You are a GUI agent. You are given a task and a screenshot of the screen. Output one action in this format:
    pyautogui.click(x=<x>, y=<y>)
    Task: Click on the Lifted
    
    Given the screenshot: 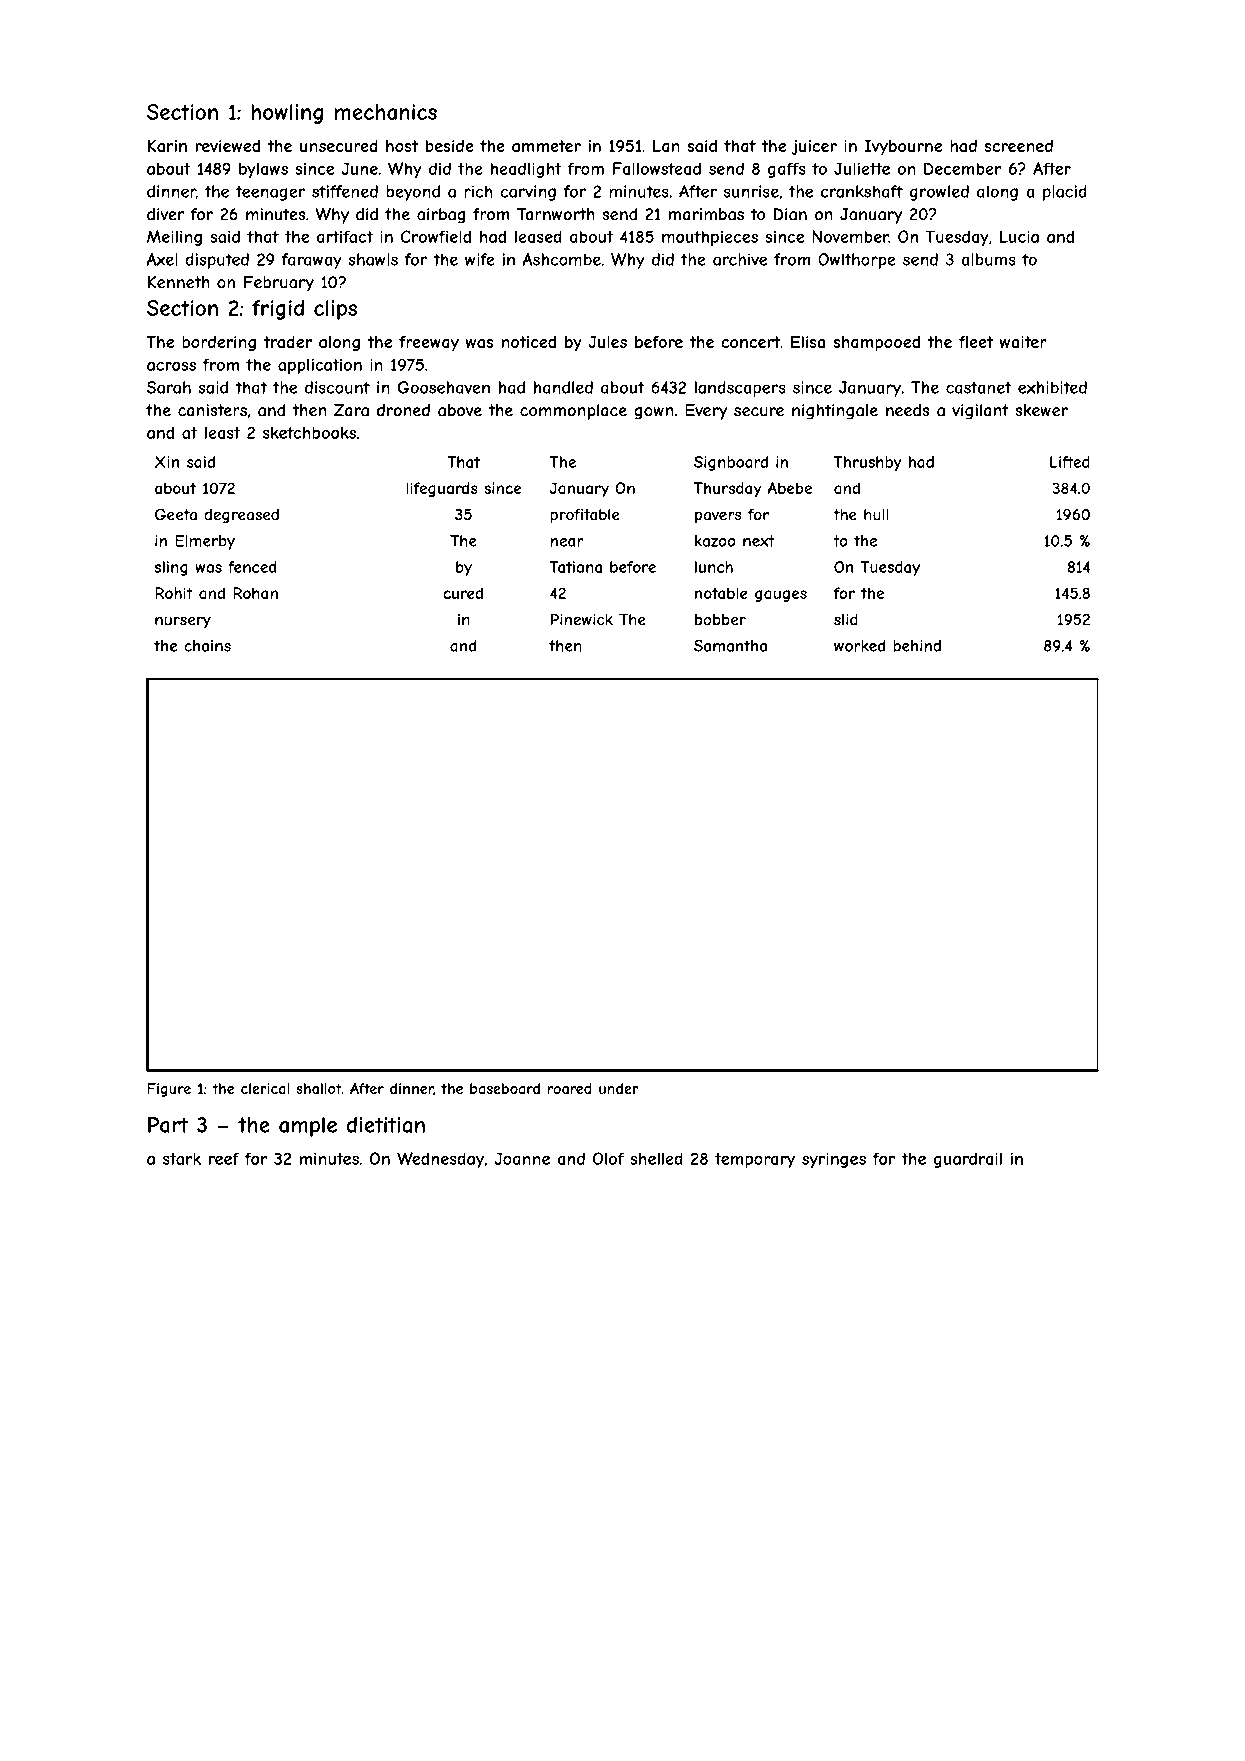 What is the action you would take?
    pyautogui.click(x=1070, y=462)
